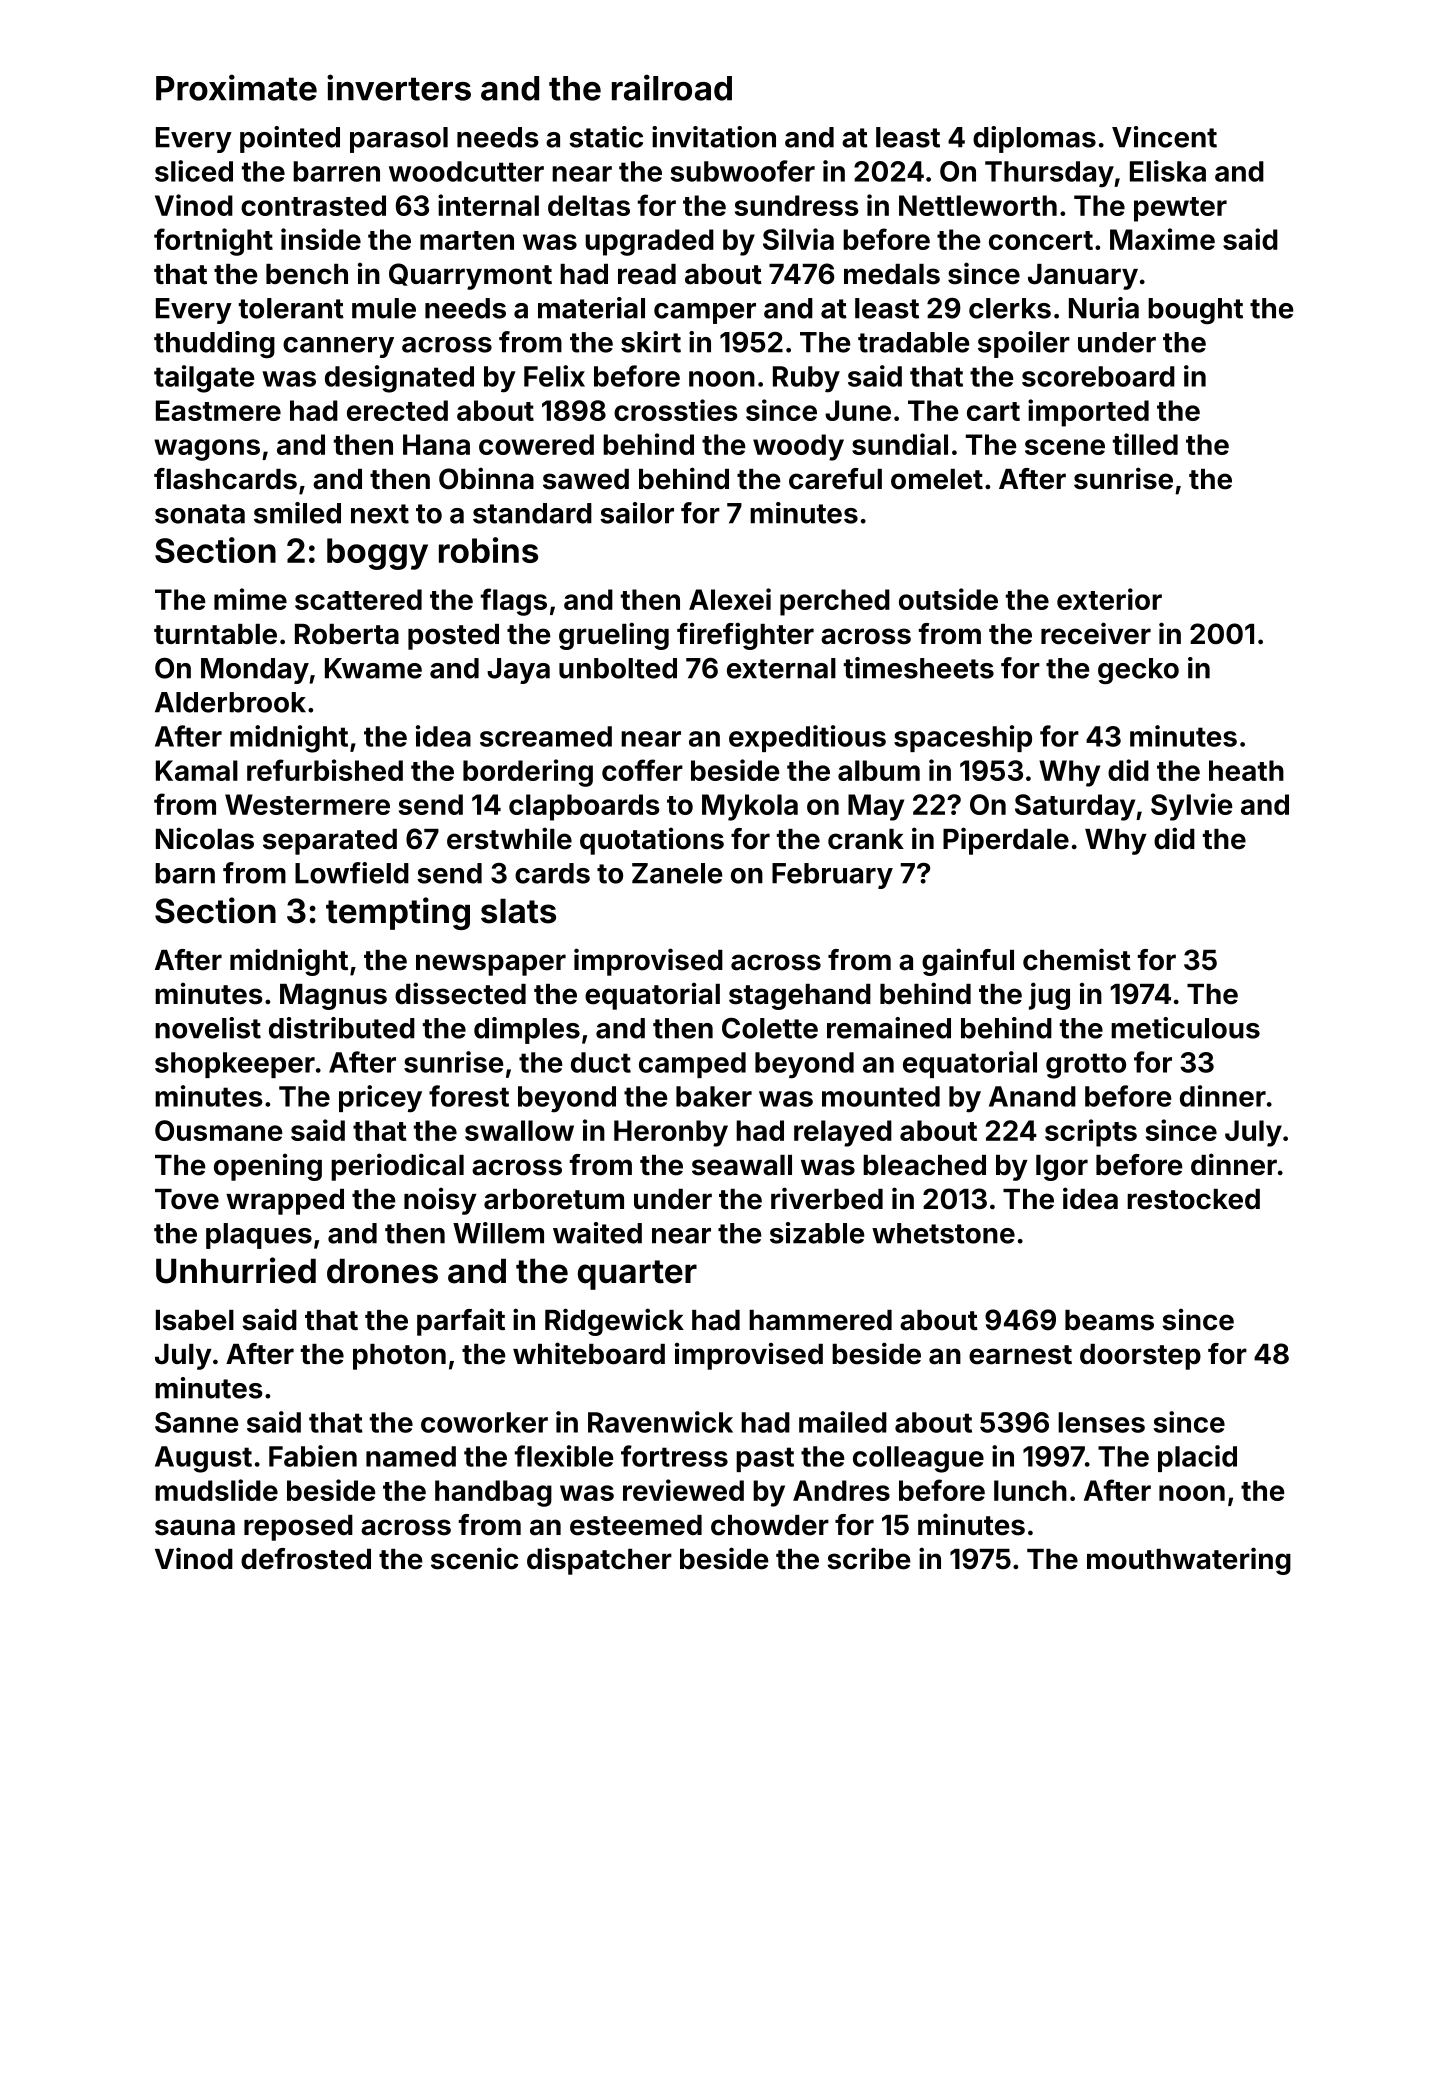 The image size is (1450, 2100). Describe the element at coordinates (203, 1459) in the image. I see `August` at that location.
